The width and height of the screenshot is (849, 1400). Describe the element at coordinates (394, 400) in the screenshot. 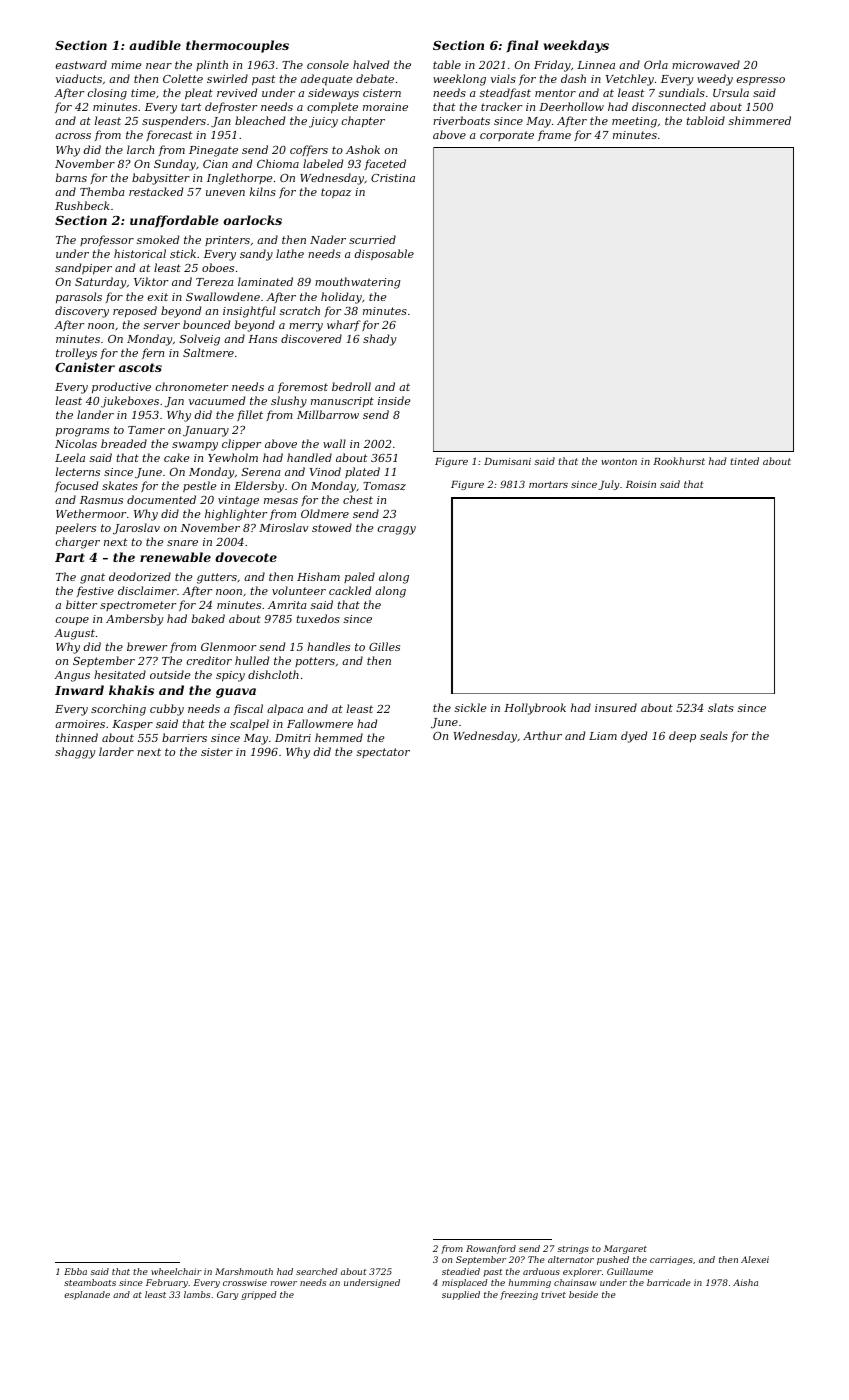

I see `inside` at that location.
